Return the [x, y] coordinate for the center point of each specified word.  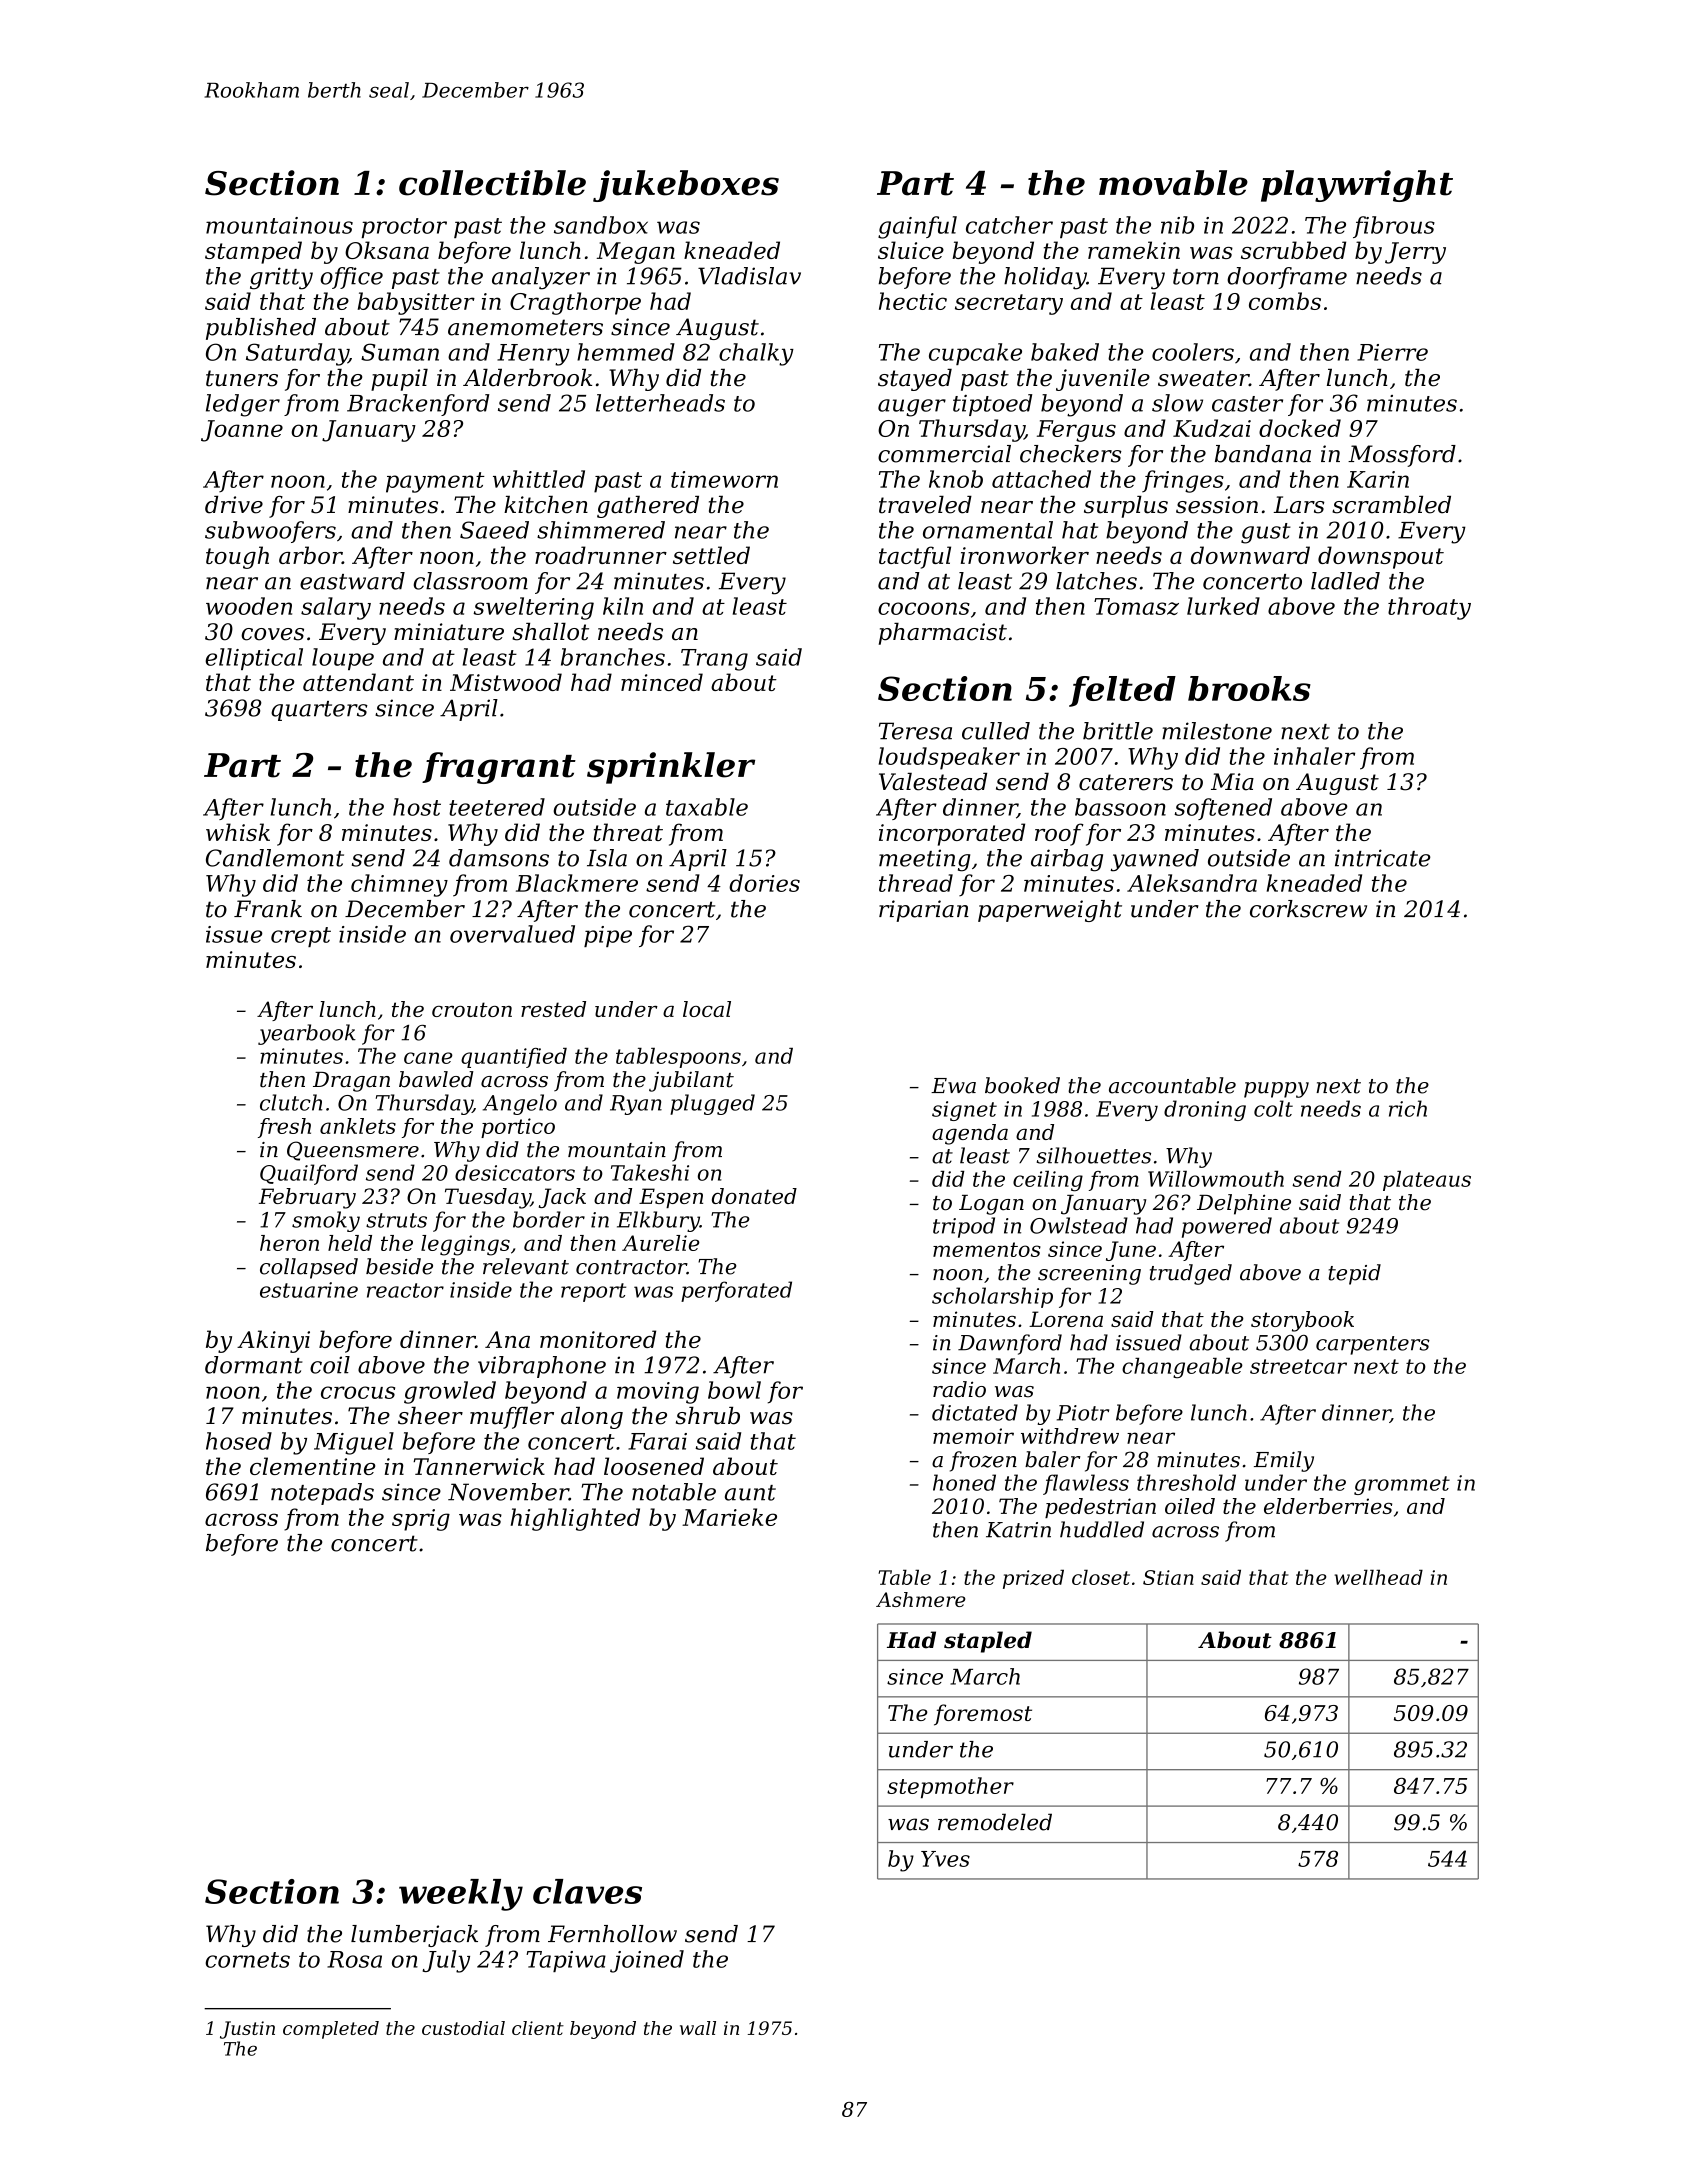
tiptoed [992, 405]
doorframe [1287, 278]
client [538, 2028]
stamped [253, 252]
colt [1273, 1108]
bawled [436, 1079]
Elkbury [658, 1221]
